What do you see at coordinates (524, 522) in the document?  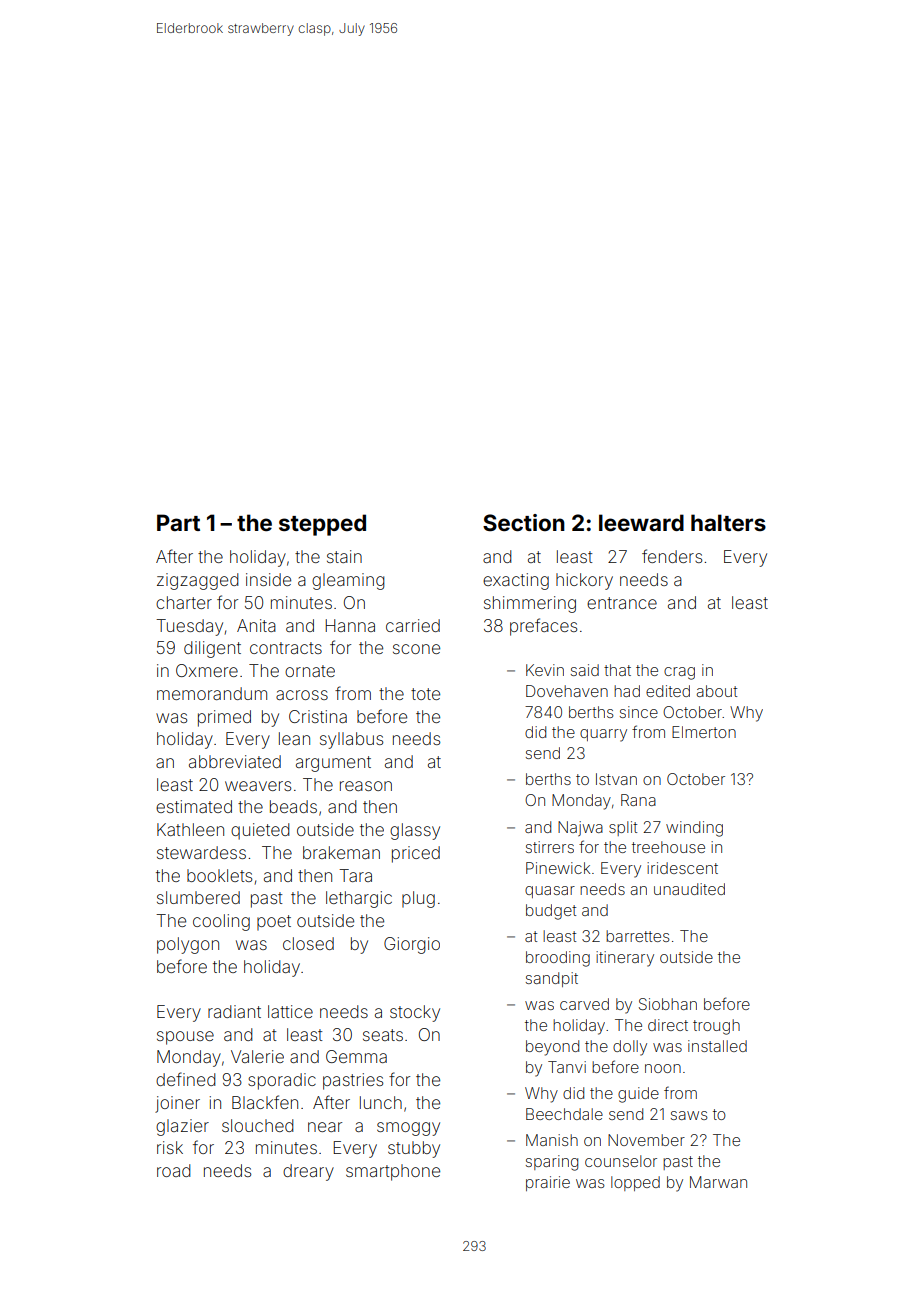 I see `Section` at bounding box center [524, 522].
